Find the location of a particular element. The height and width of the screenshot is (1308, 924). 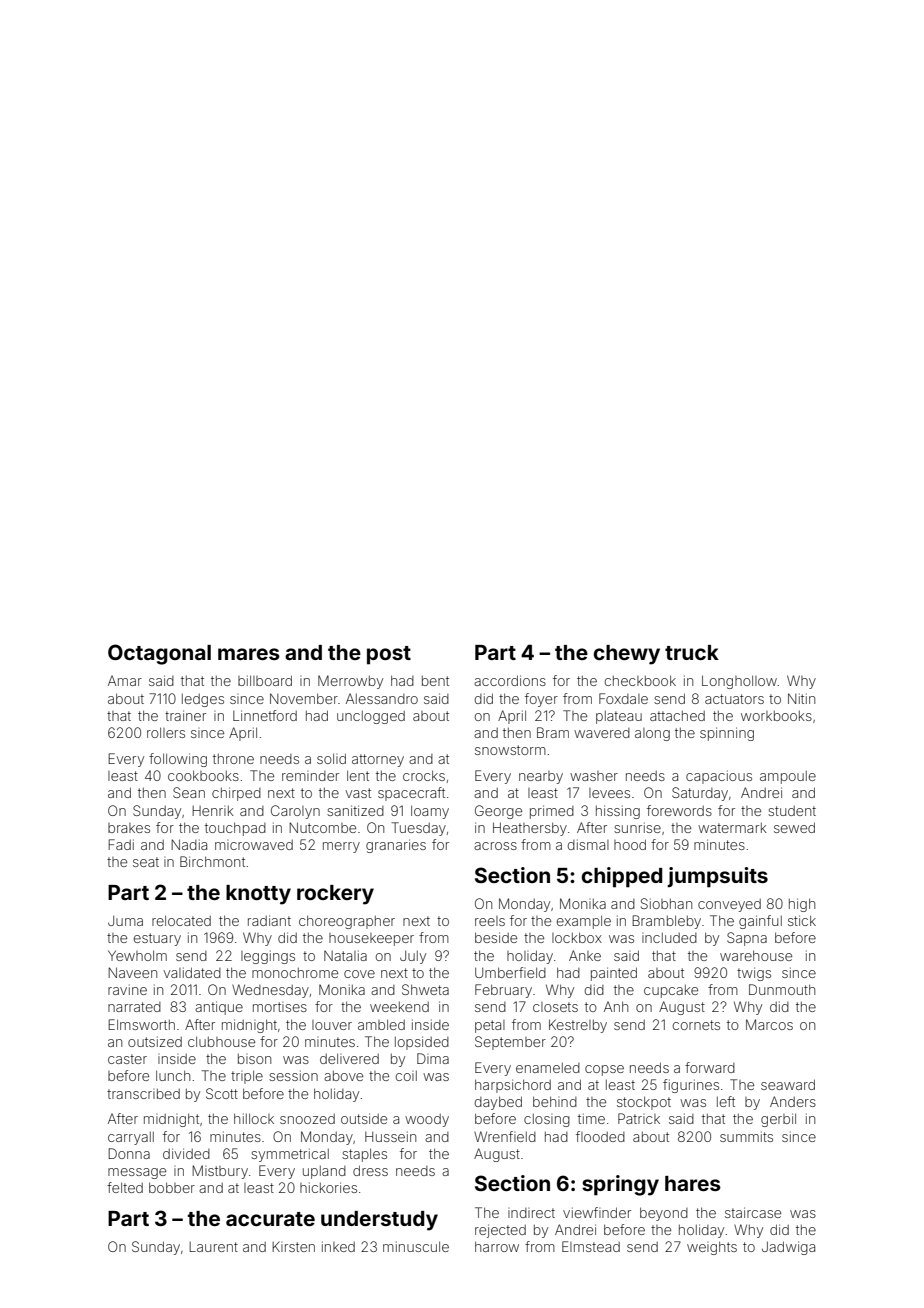

truck is located at coordinates (692, 652).
